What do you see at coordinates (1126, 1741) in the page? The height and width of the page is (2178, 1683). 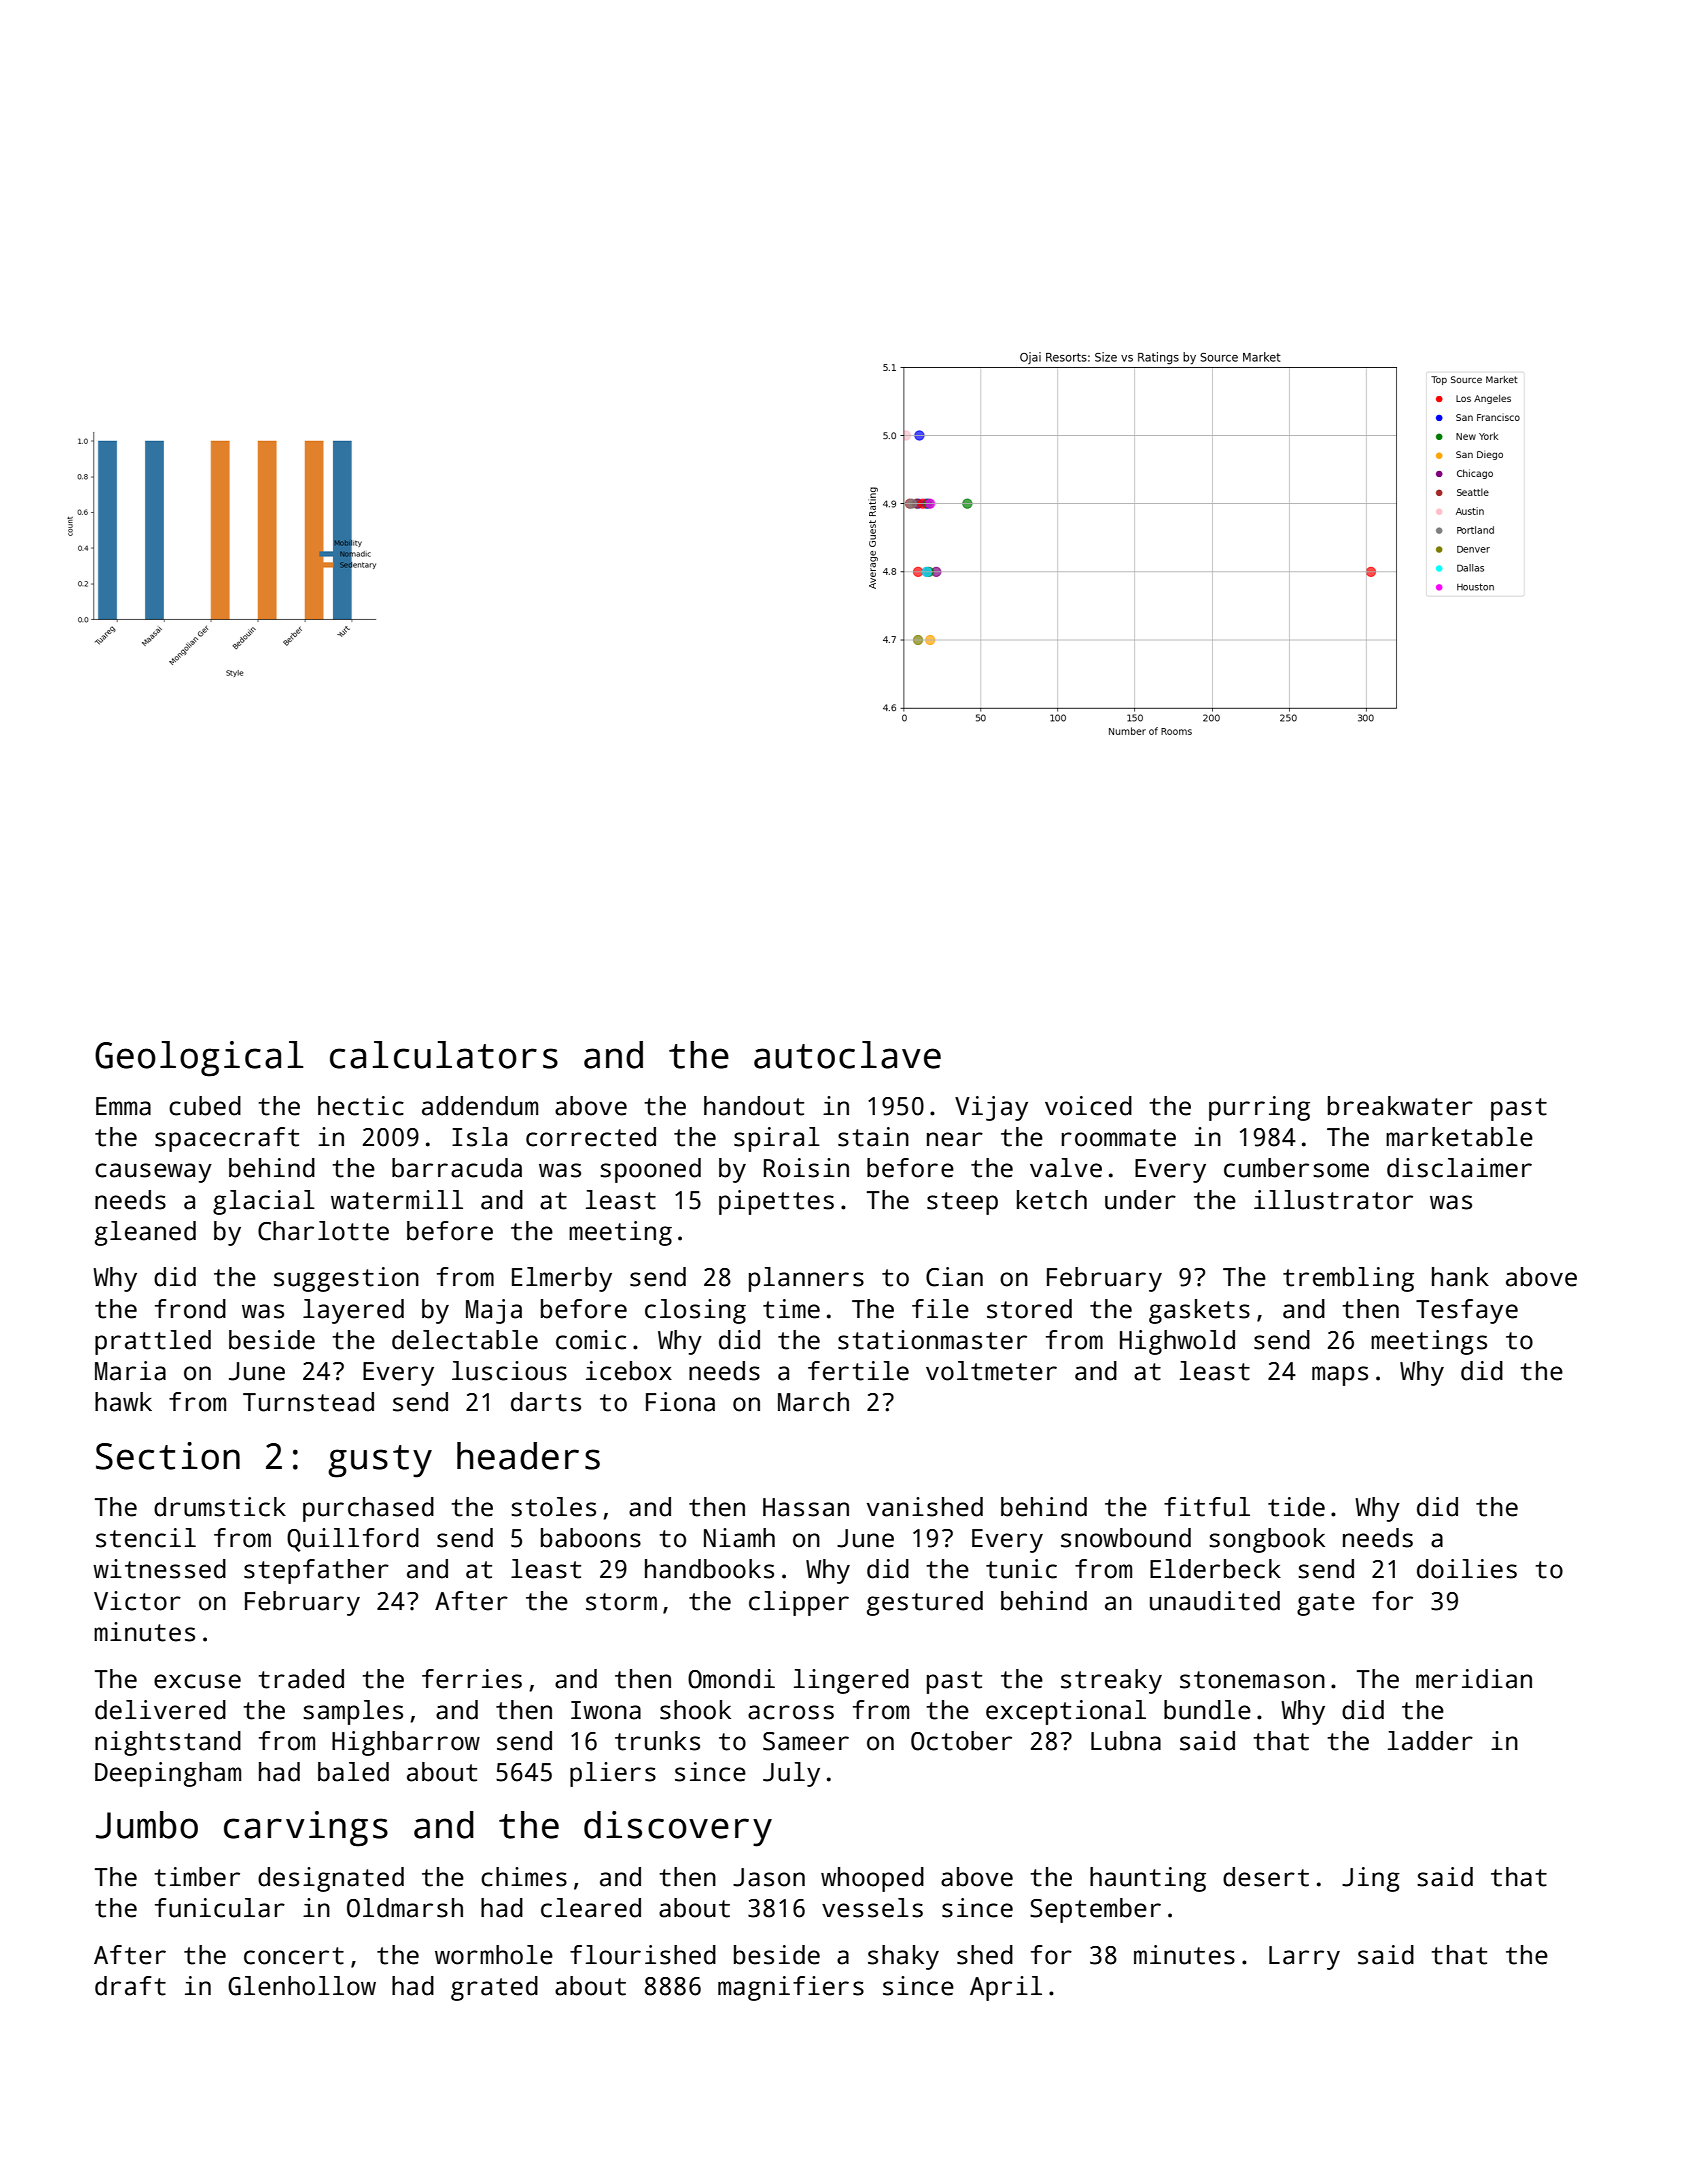 I see `Lubna` at bounding box center [1126, 1741].
